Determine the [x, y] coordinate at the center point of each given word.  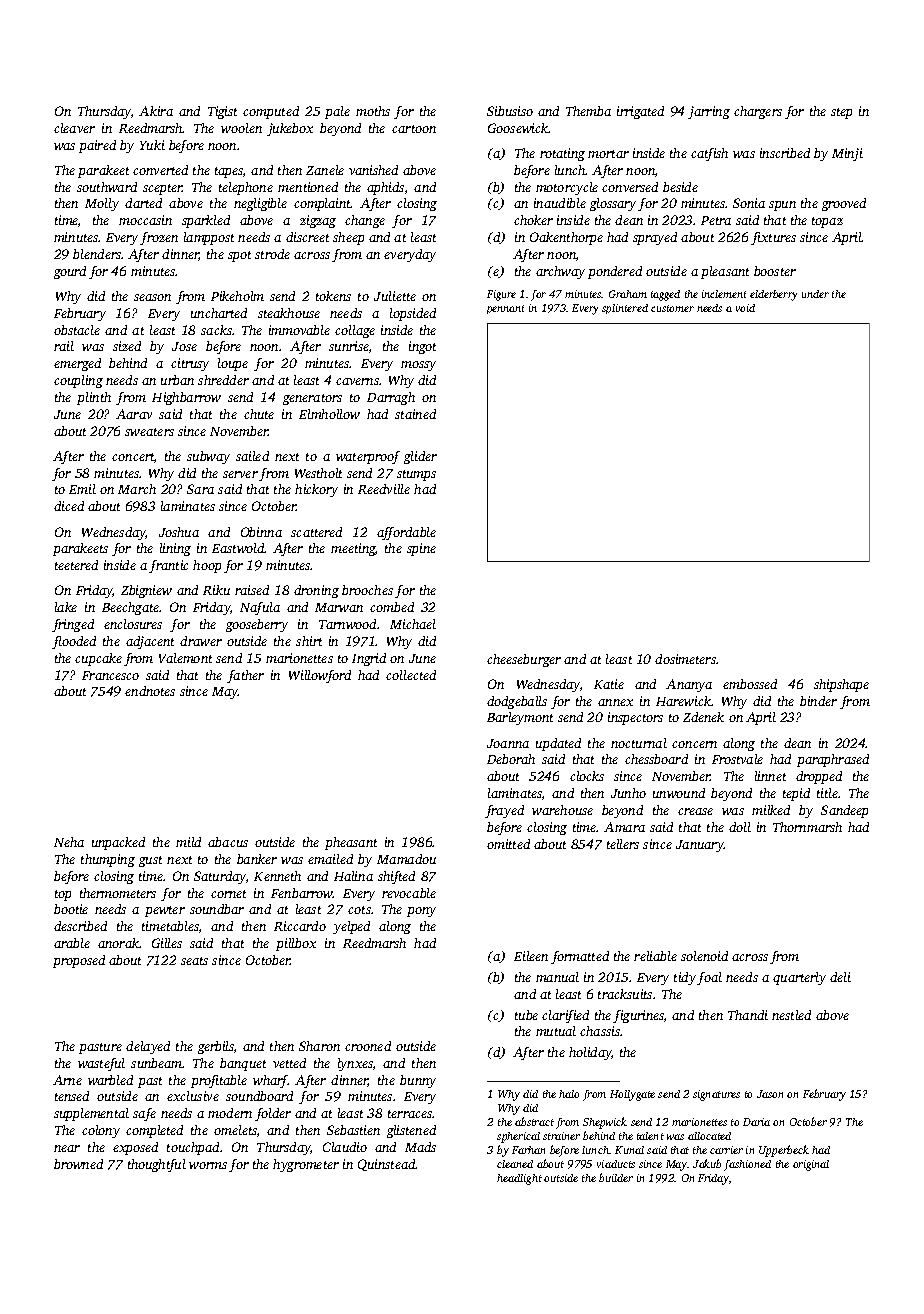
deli [840, 977]
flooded [74, 642]
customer [672, 308]
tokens [333, 296]
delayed [148, 1047]
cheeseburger [524, 660]
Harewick [683, 701]
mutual [556, 1031]
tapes [229, 172]
